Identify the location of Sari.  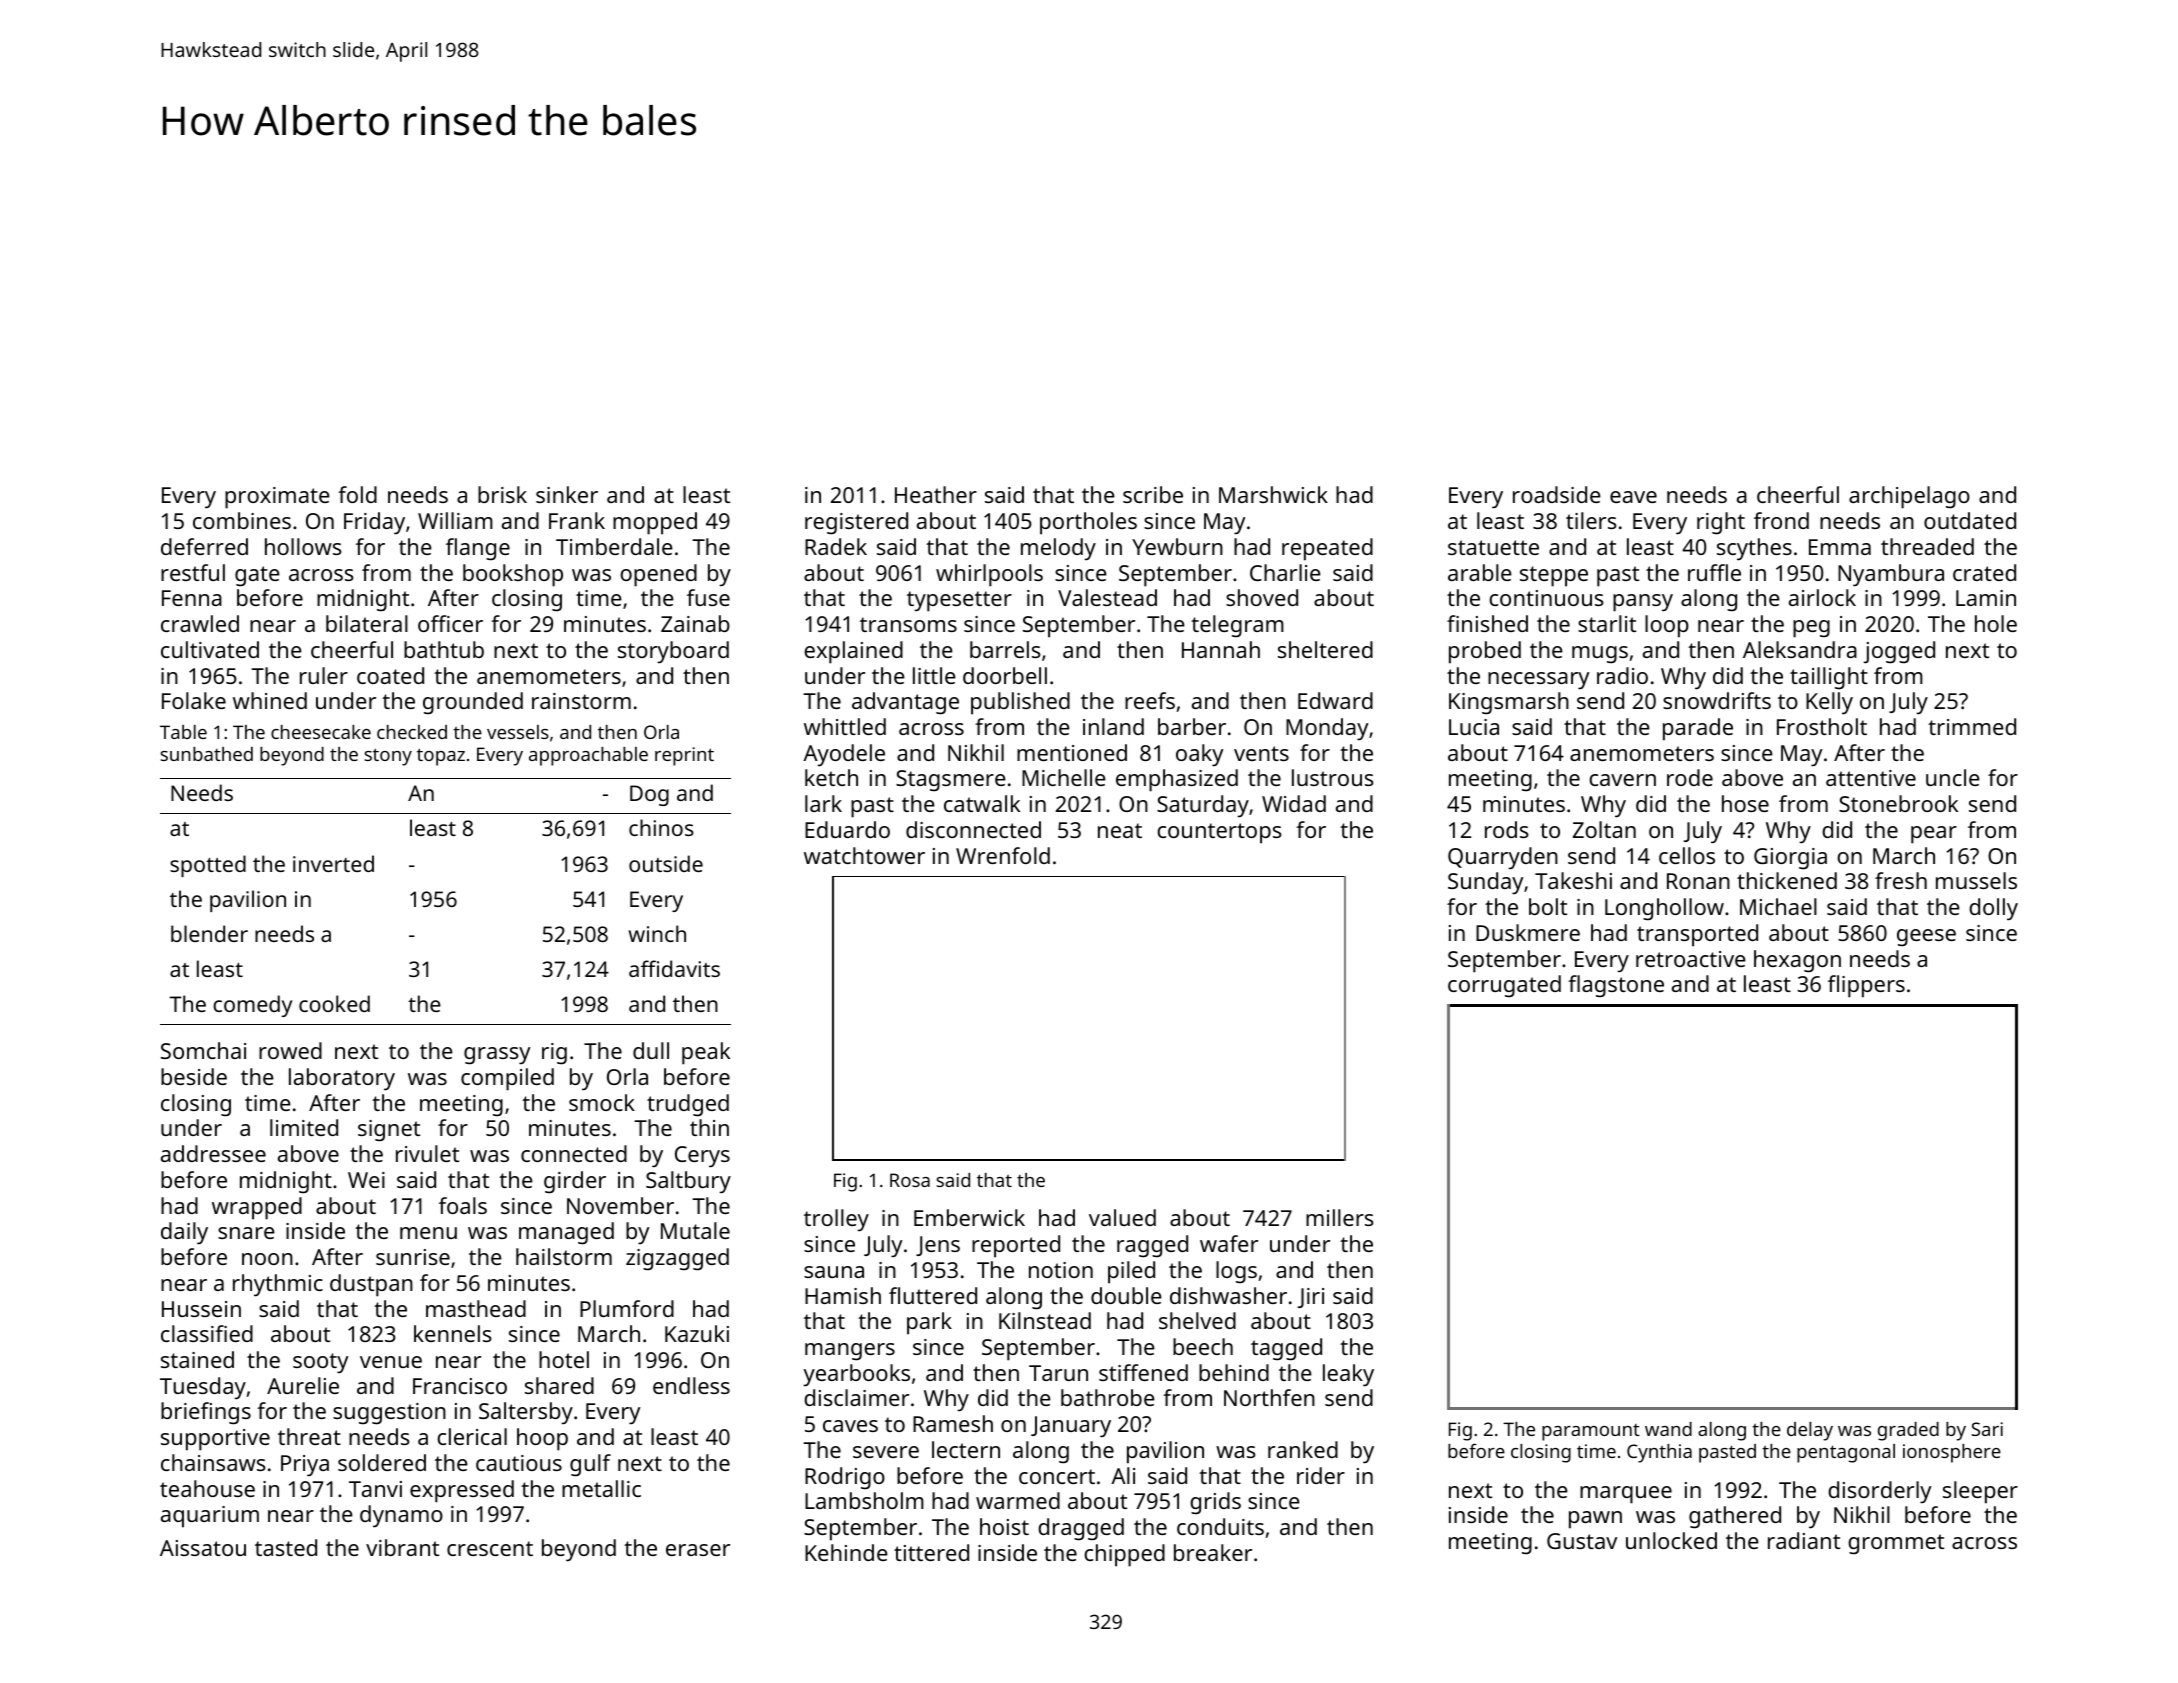
(1987, 1429).
